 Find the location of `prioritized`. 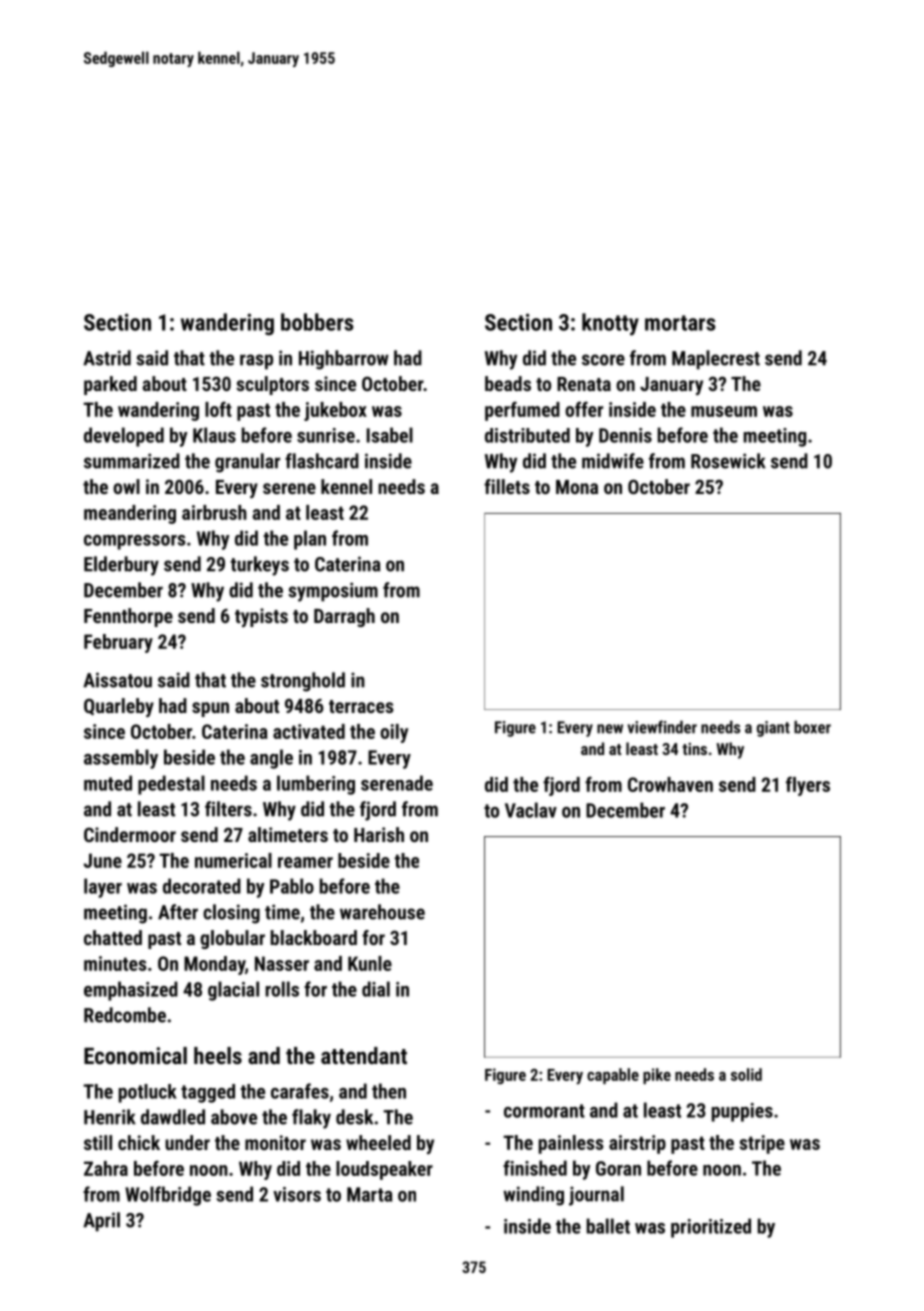

prioritized is located at coordinates (711, 1228).
